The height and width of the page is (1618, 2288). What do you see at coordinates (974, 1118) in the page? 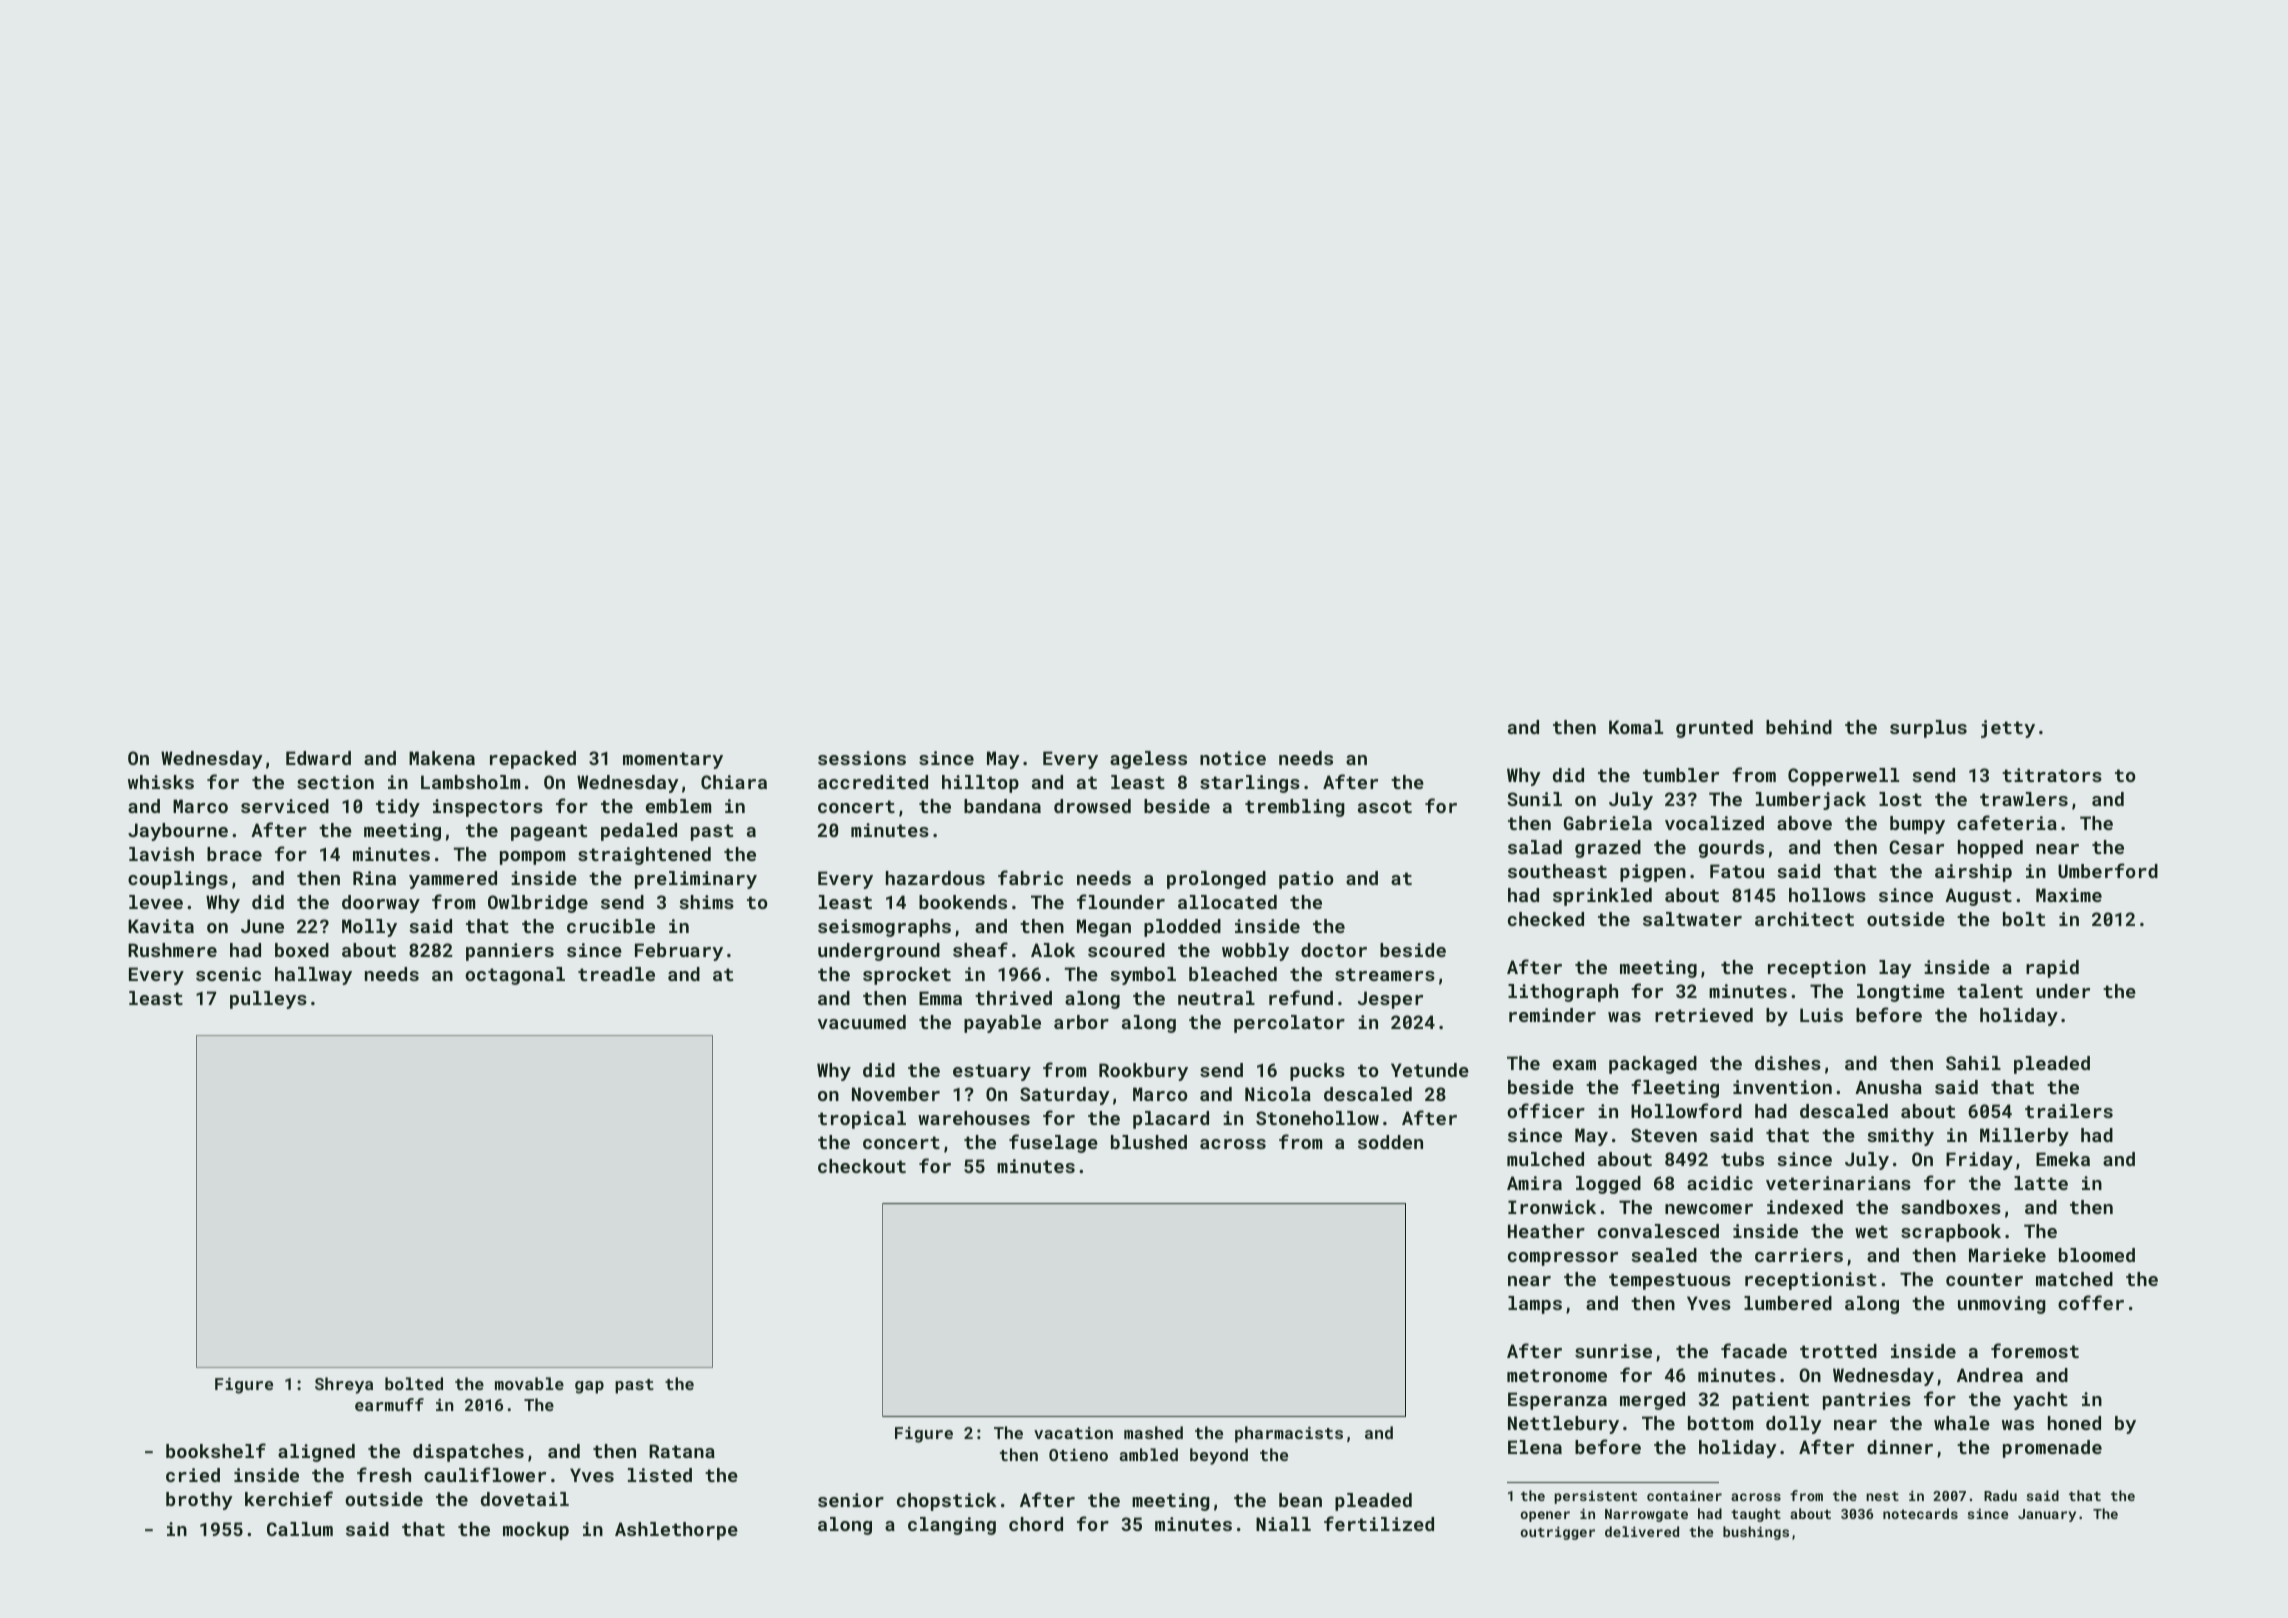
I see `warehouses` at bounding box center [974, 1118].
